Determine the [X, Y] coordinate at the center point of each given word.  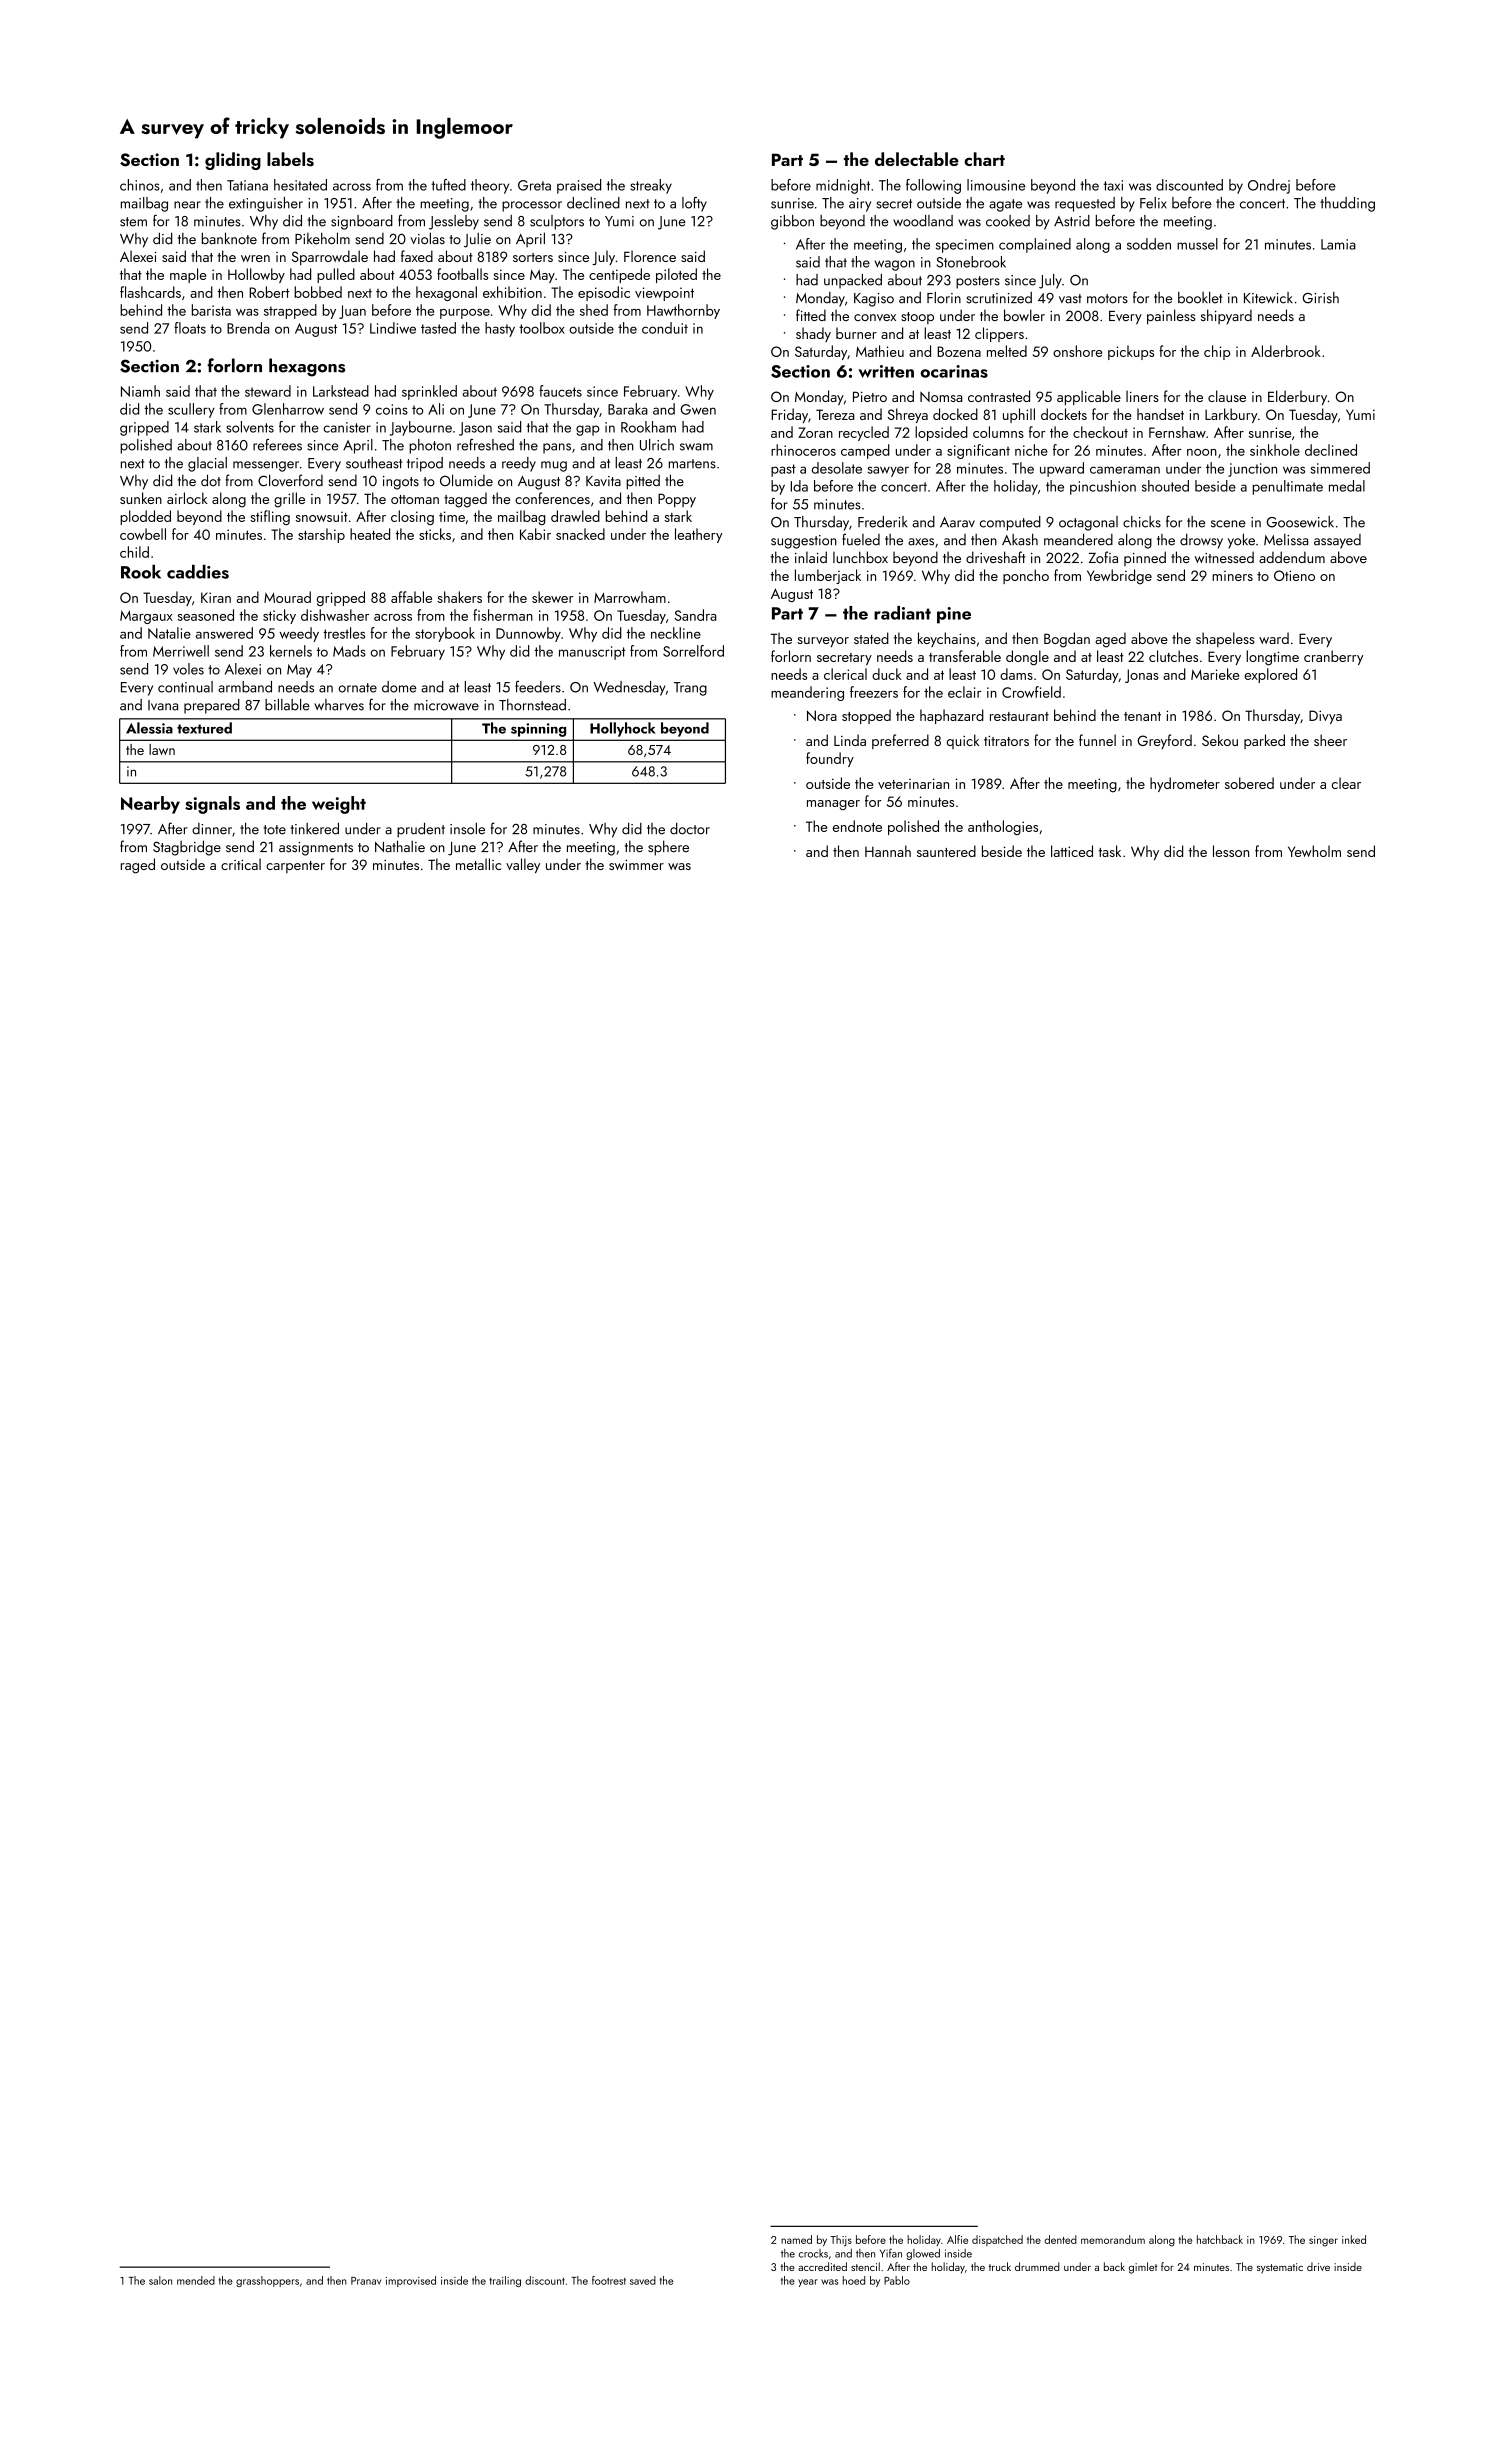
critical [241, 864]
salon [160, 2280]
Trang [690, 689]
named [796, 2239]
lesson [1231, 851]
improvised [411, 2281]
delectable [917, 159]
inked [1354, 2239]
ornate [357, 688]
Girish [1320, 298]
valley [523, 865]
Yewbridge [1119, 577]
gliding [233, 161]
